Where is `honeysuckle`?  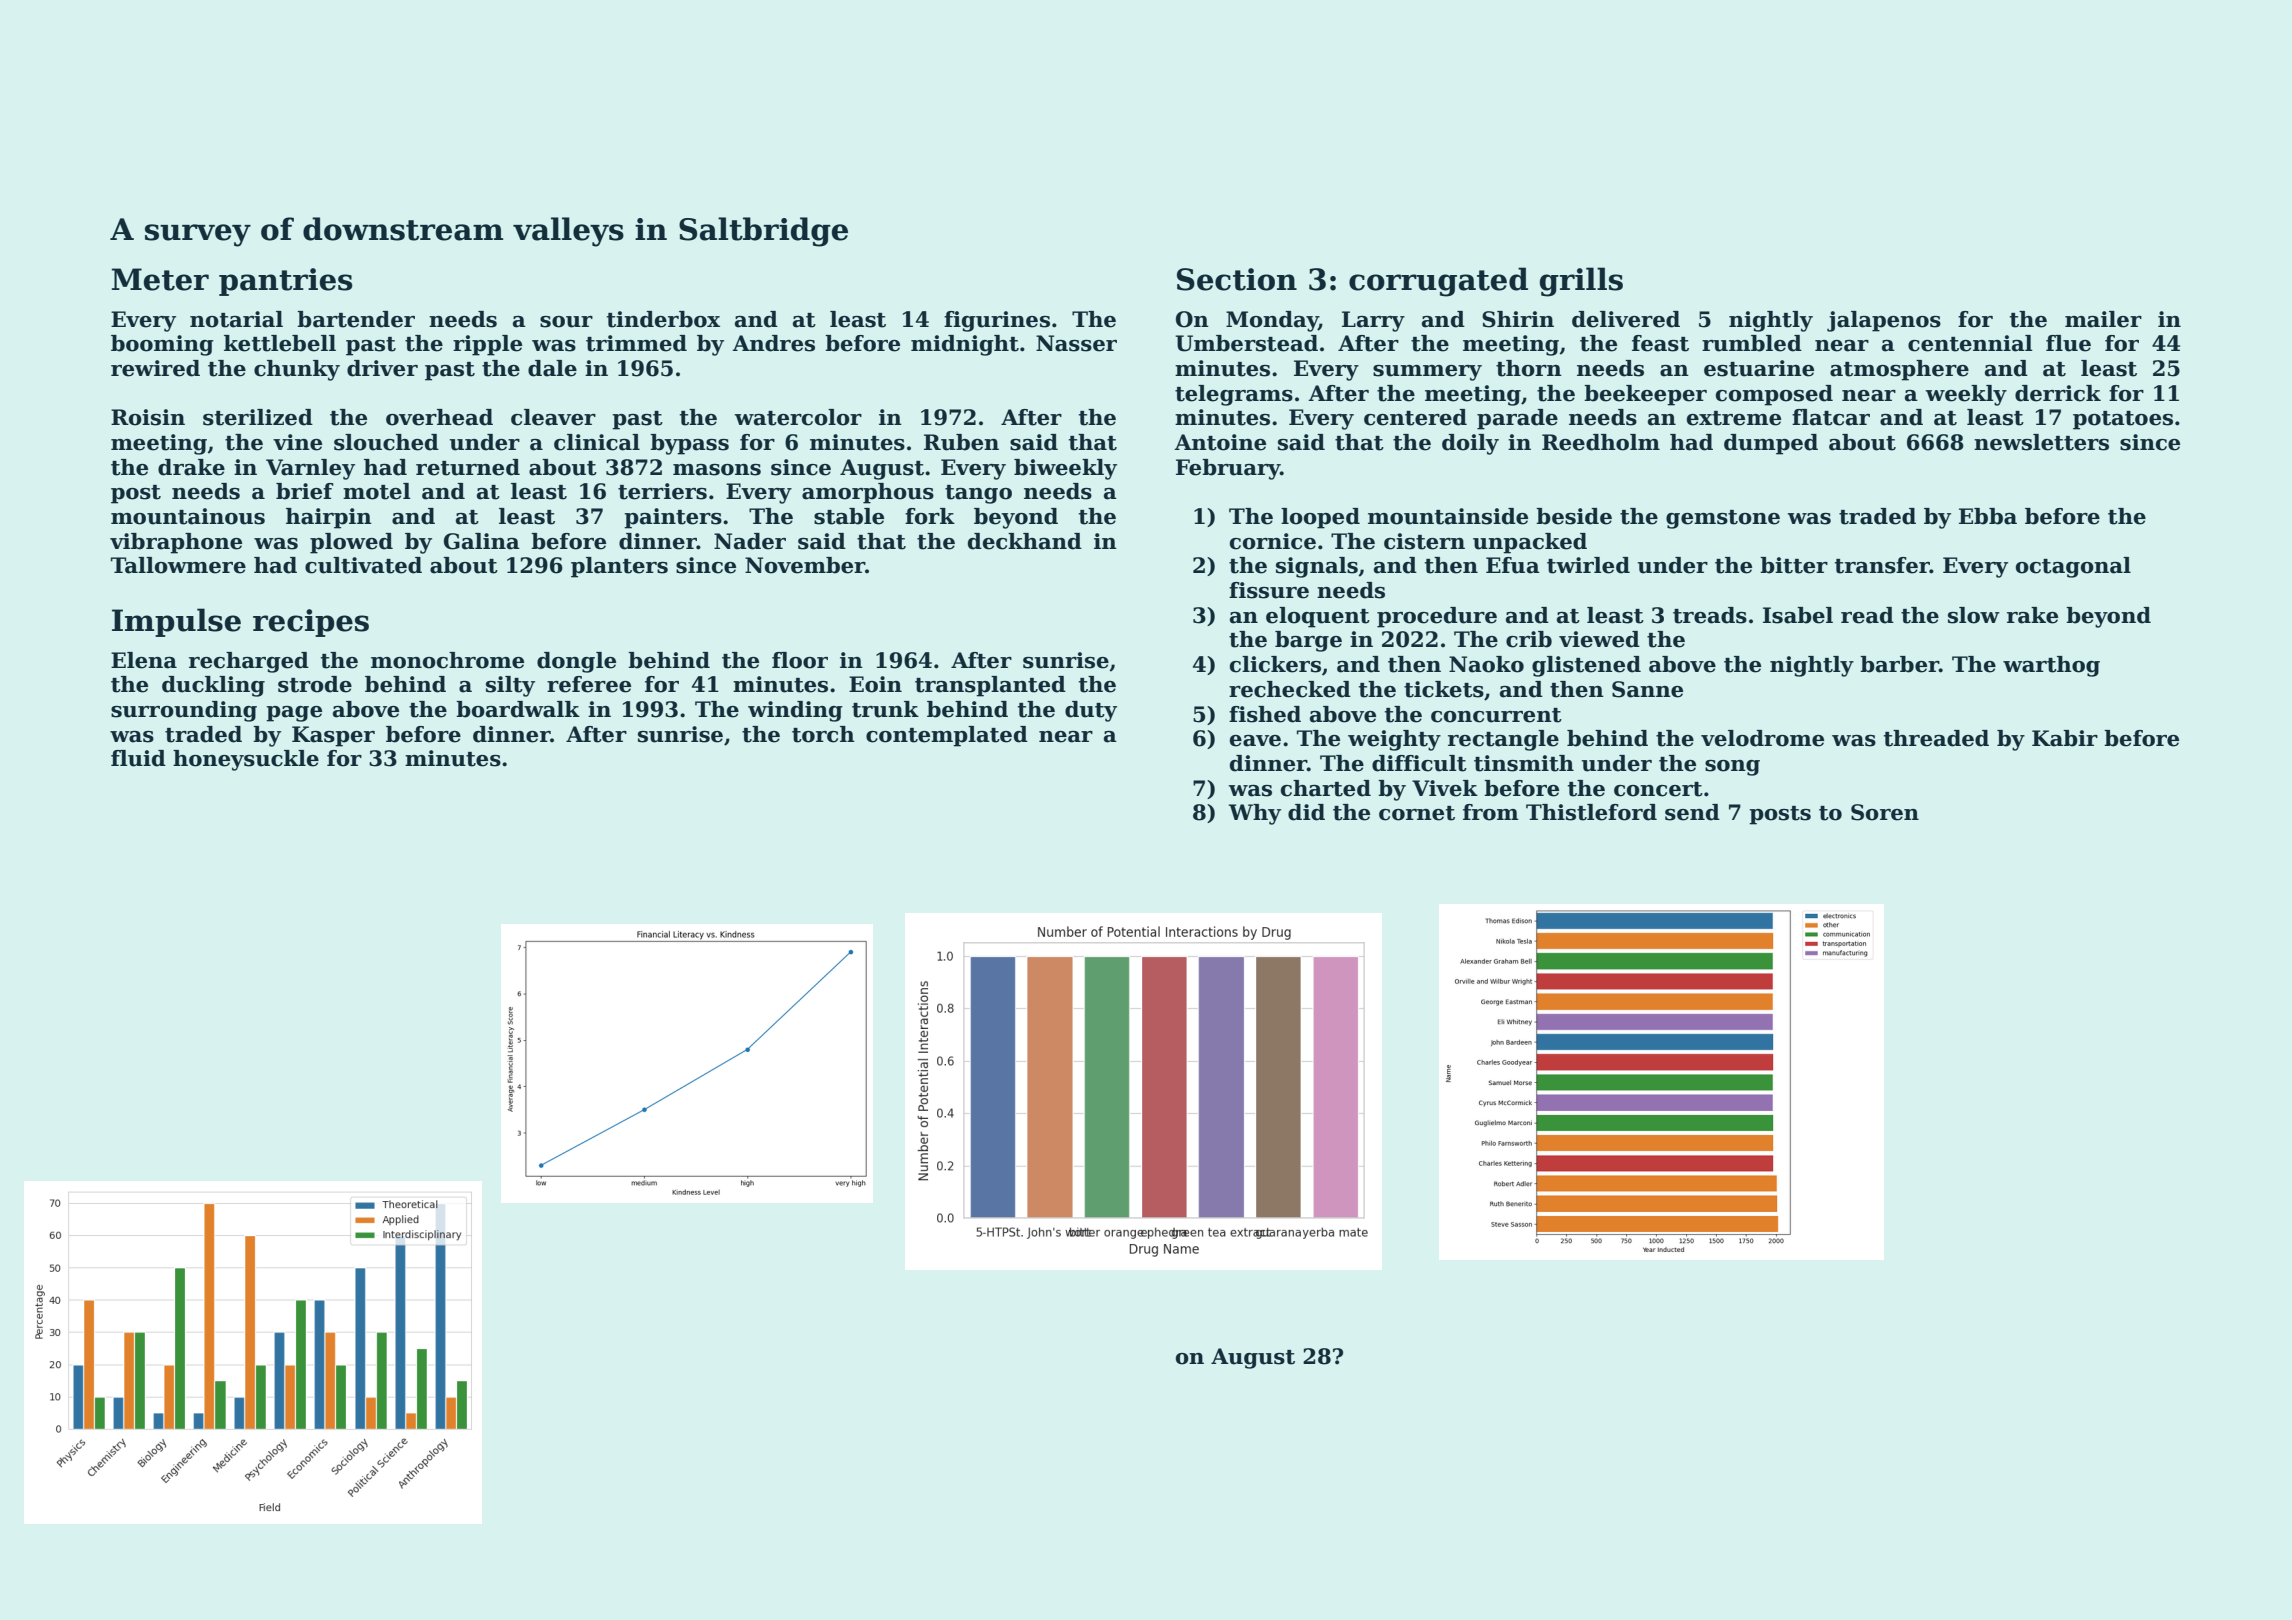 honeysuckle is located at coordinates (246, 760).
